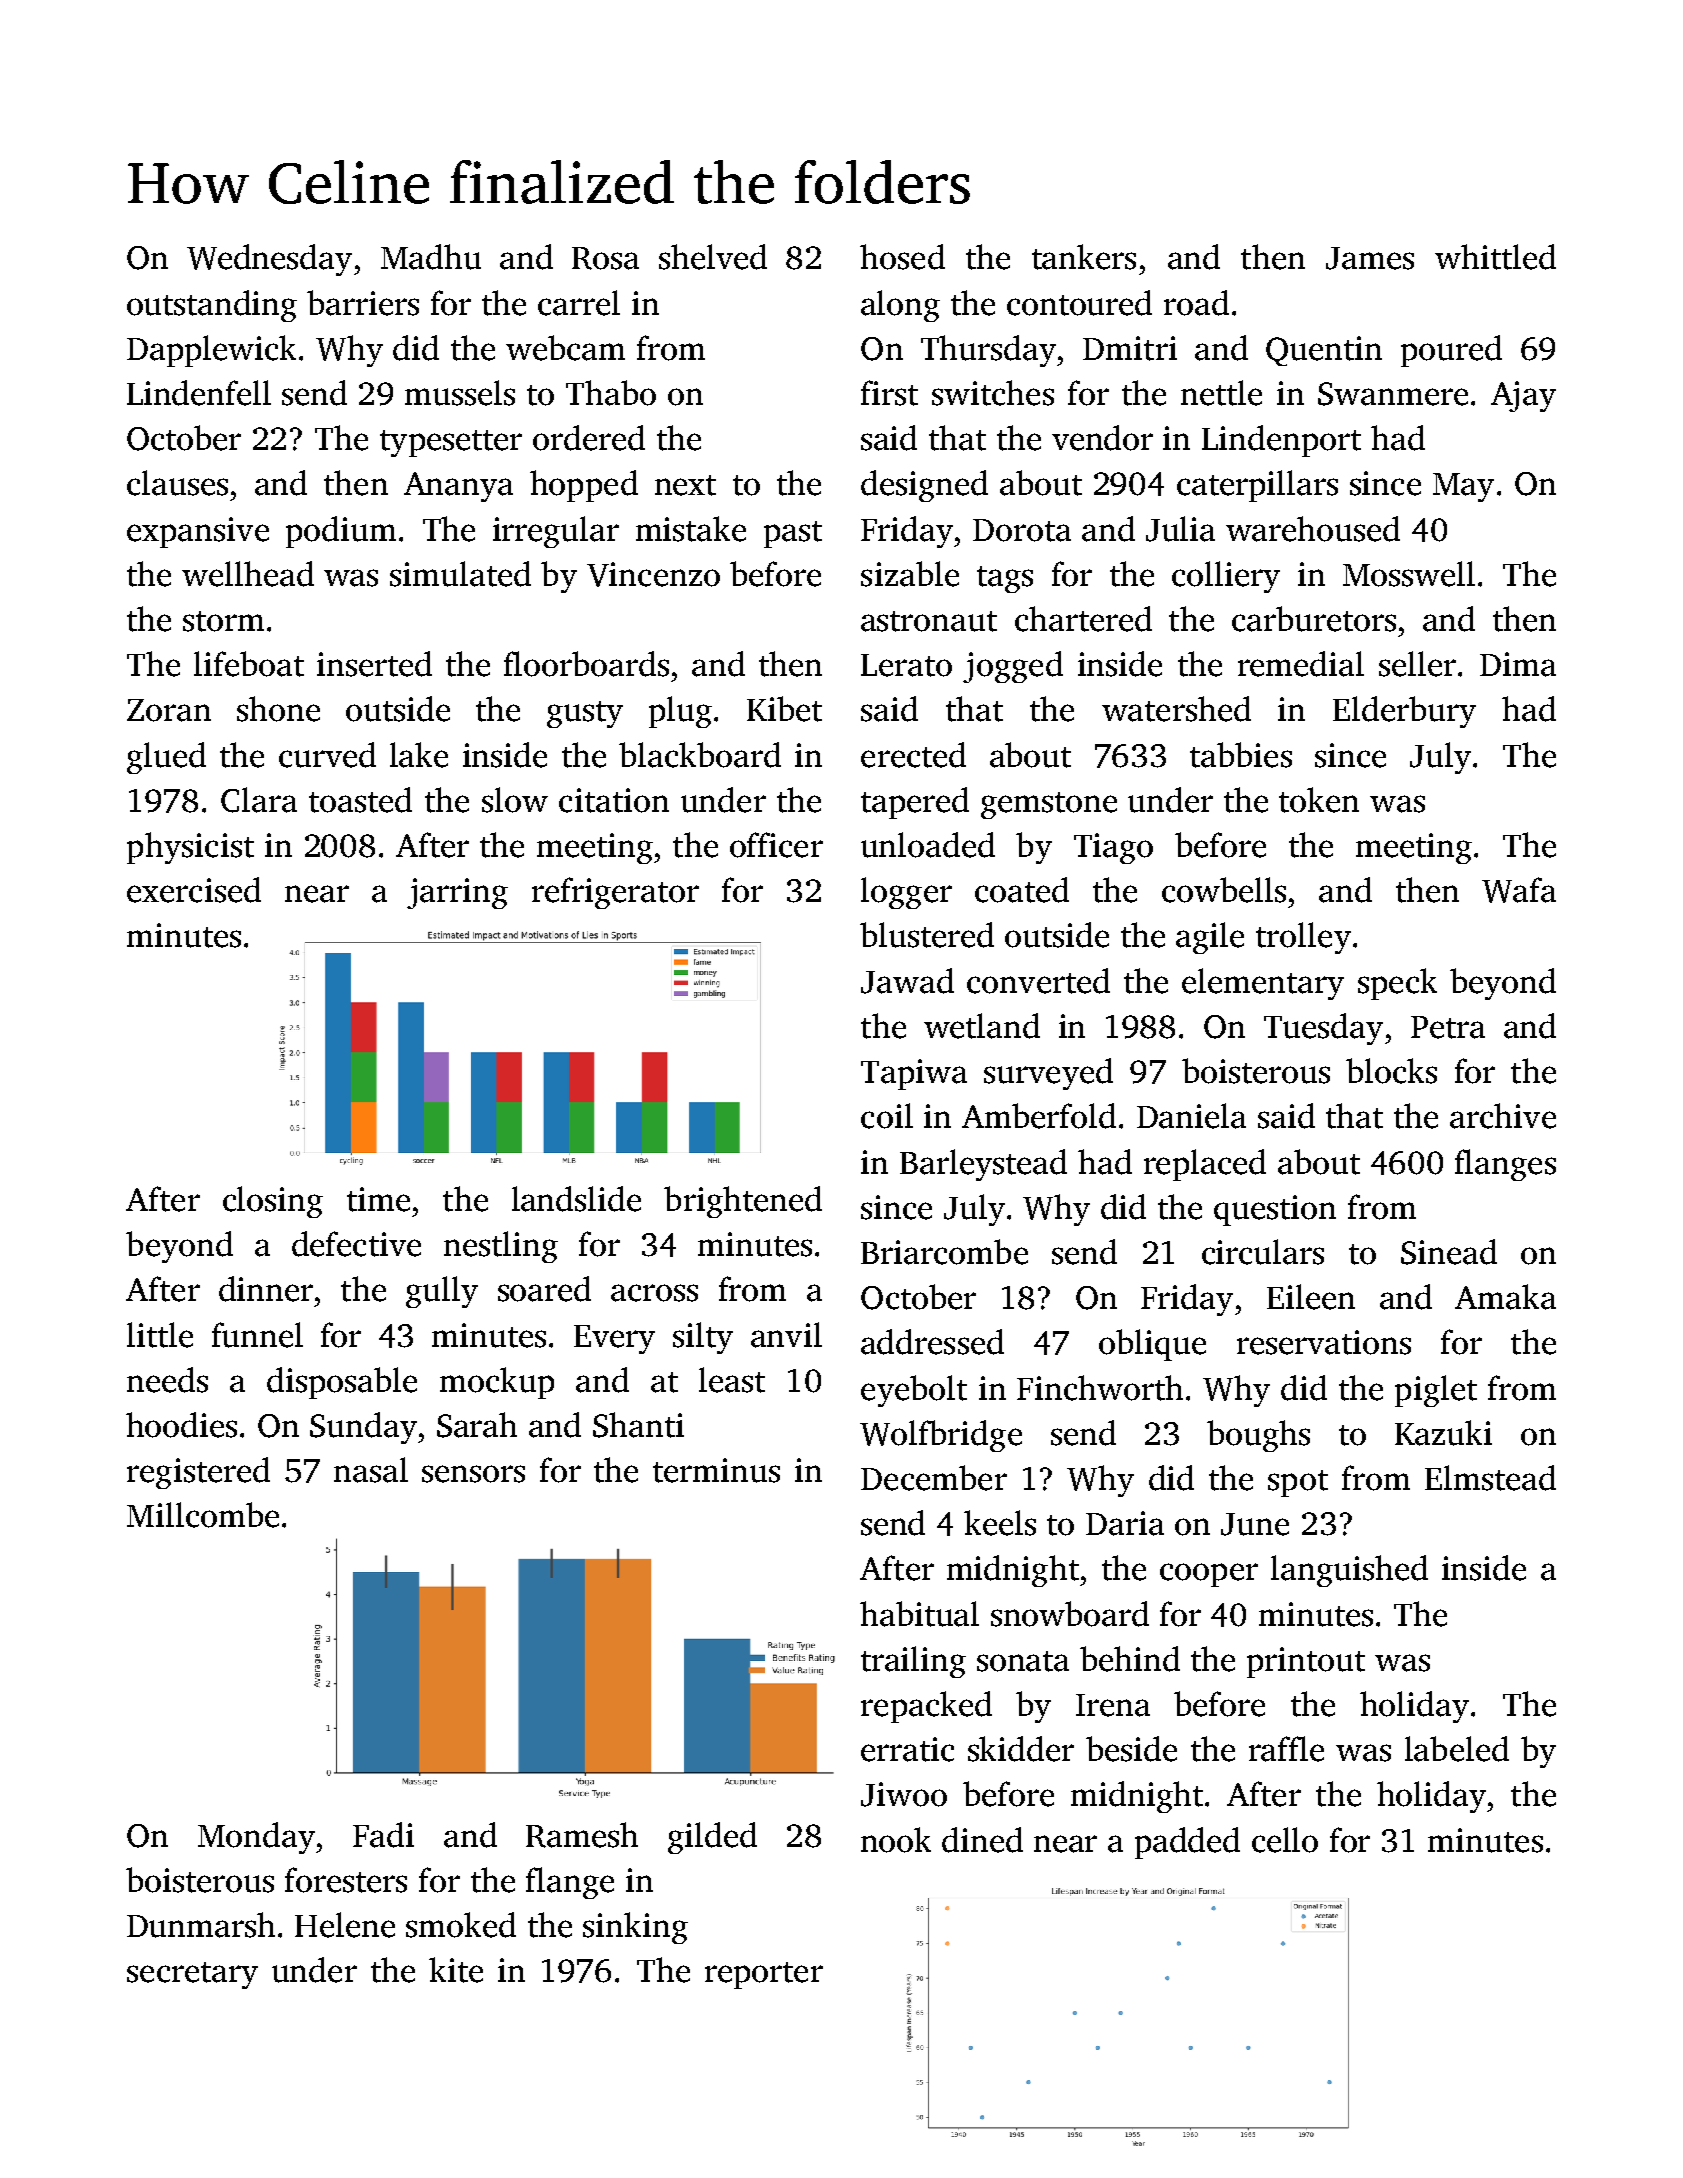 The width and height of the screenshot is (1683, 2178). What do you see at coordinates (501, 1247) in the screenshot?
I see `nestling` at bounding box center [501, 1247].
